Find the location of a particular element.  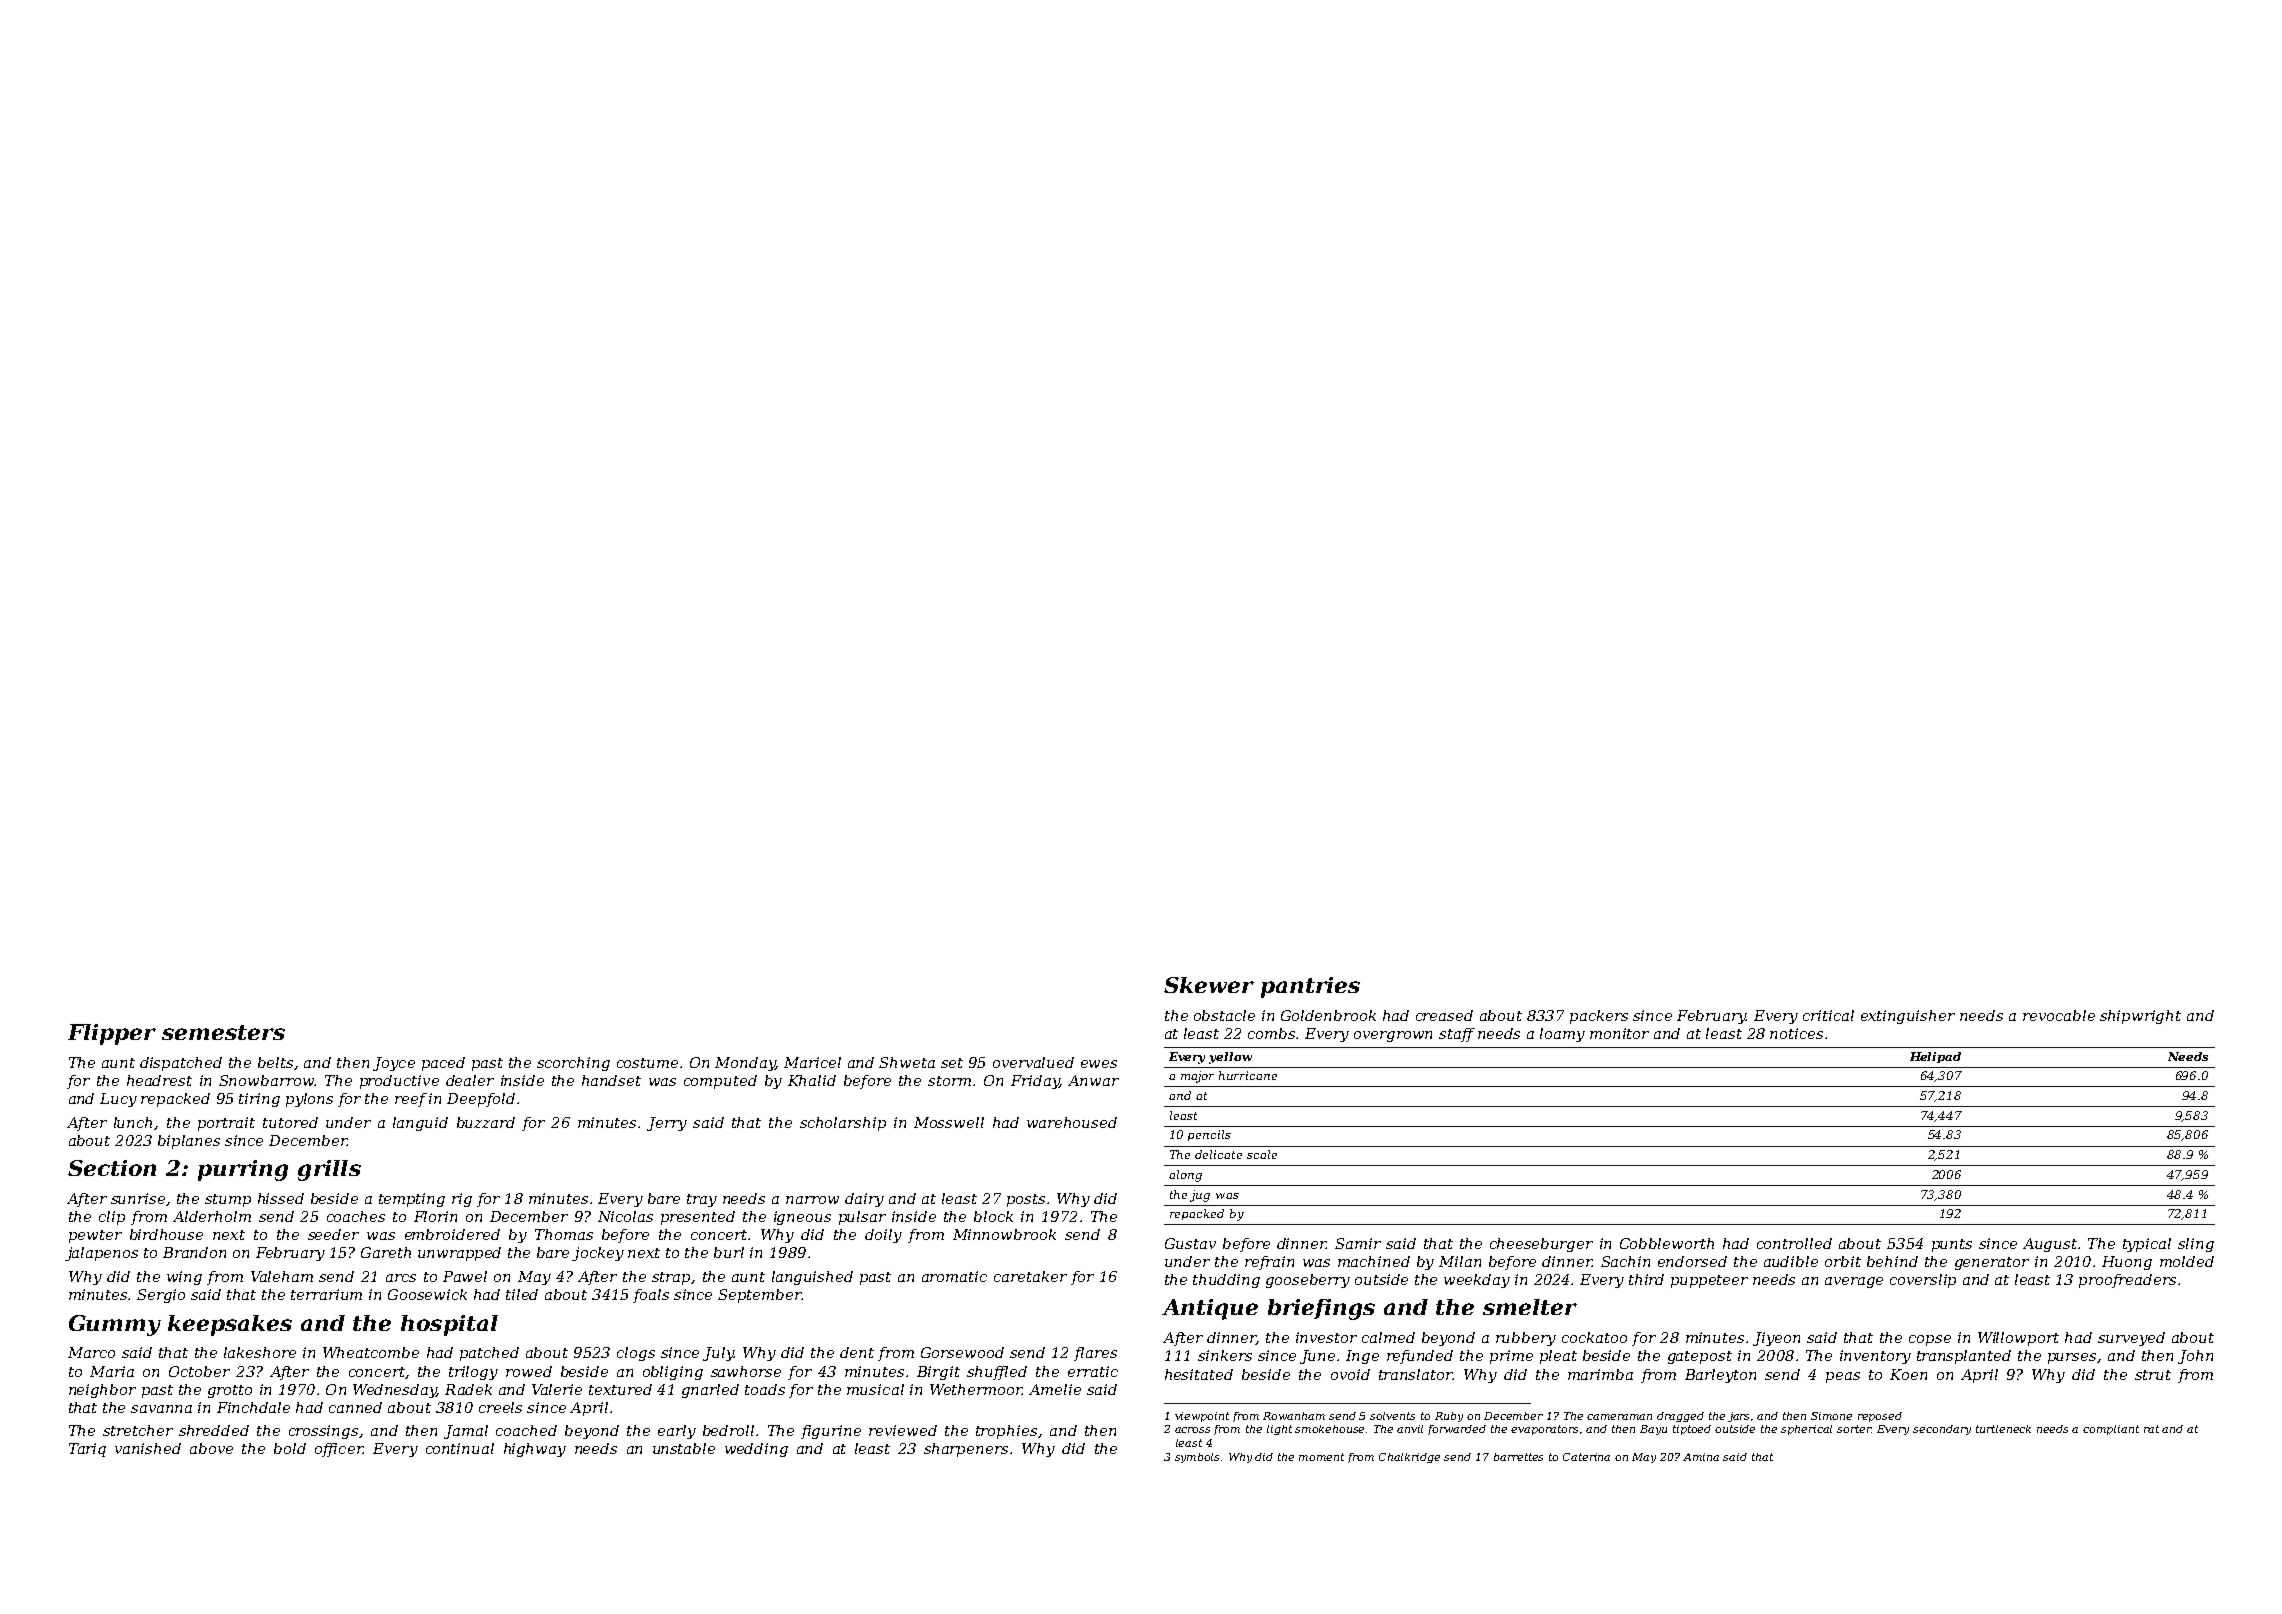

costume is located at coordinates (647, 1063).
